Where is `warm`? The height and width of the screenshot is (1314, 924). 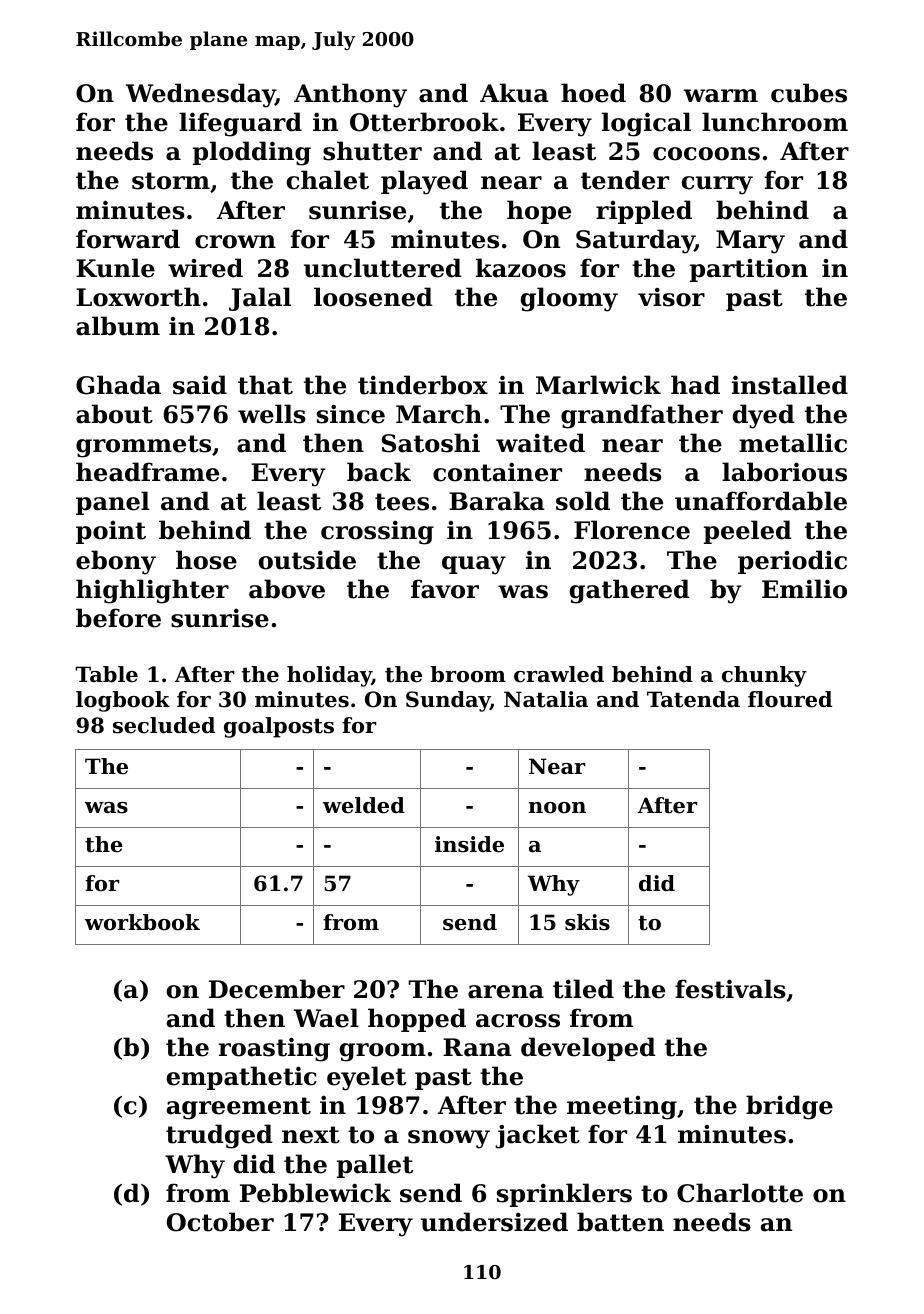 warm is located at coordinates (721, 96).
